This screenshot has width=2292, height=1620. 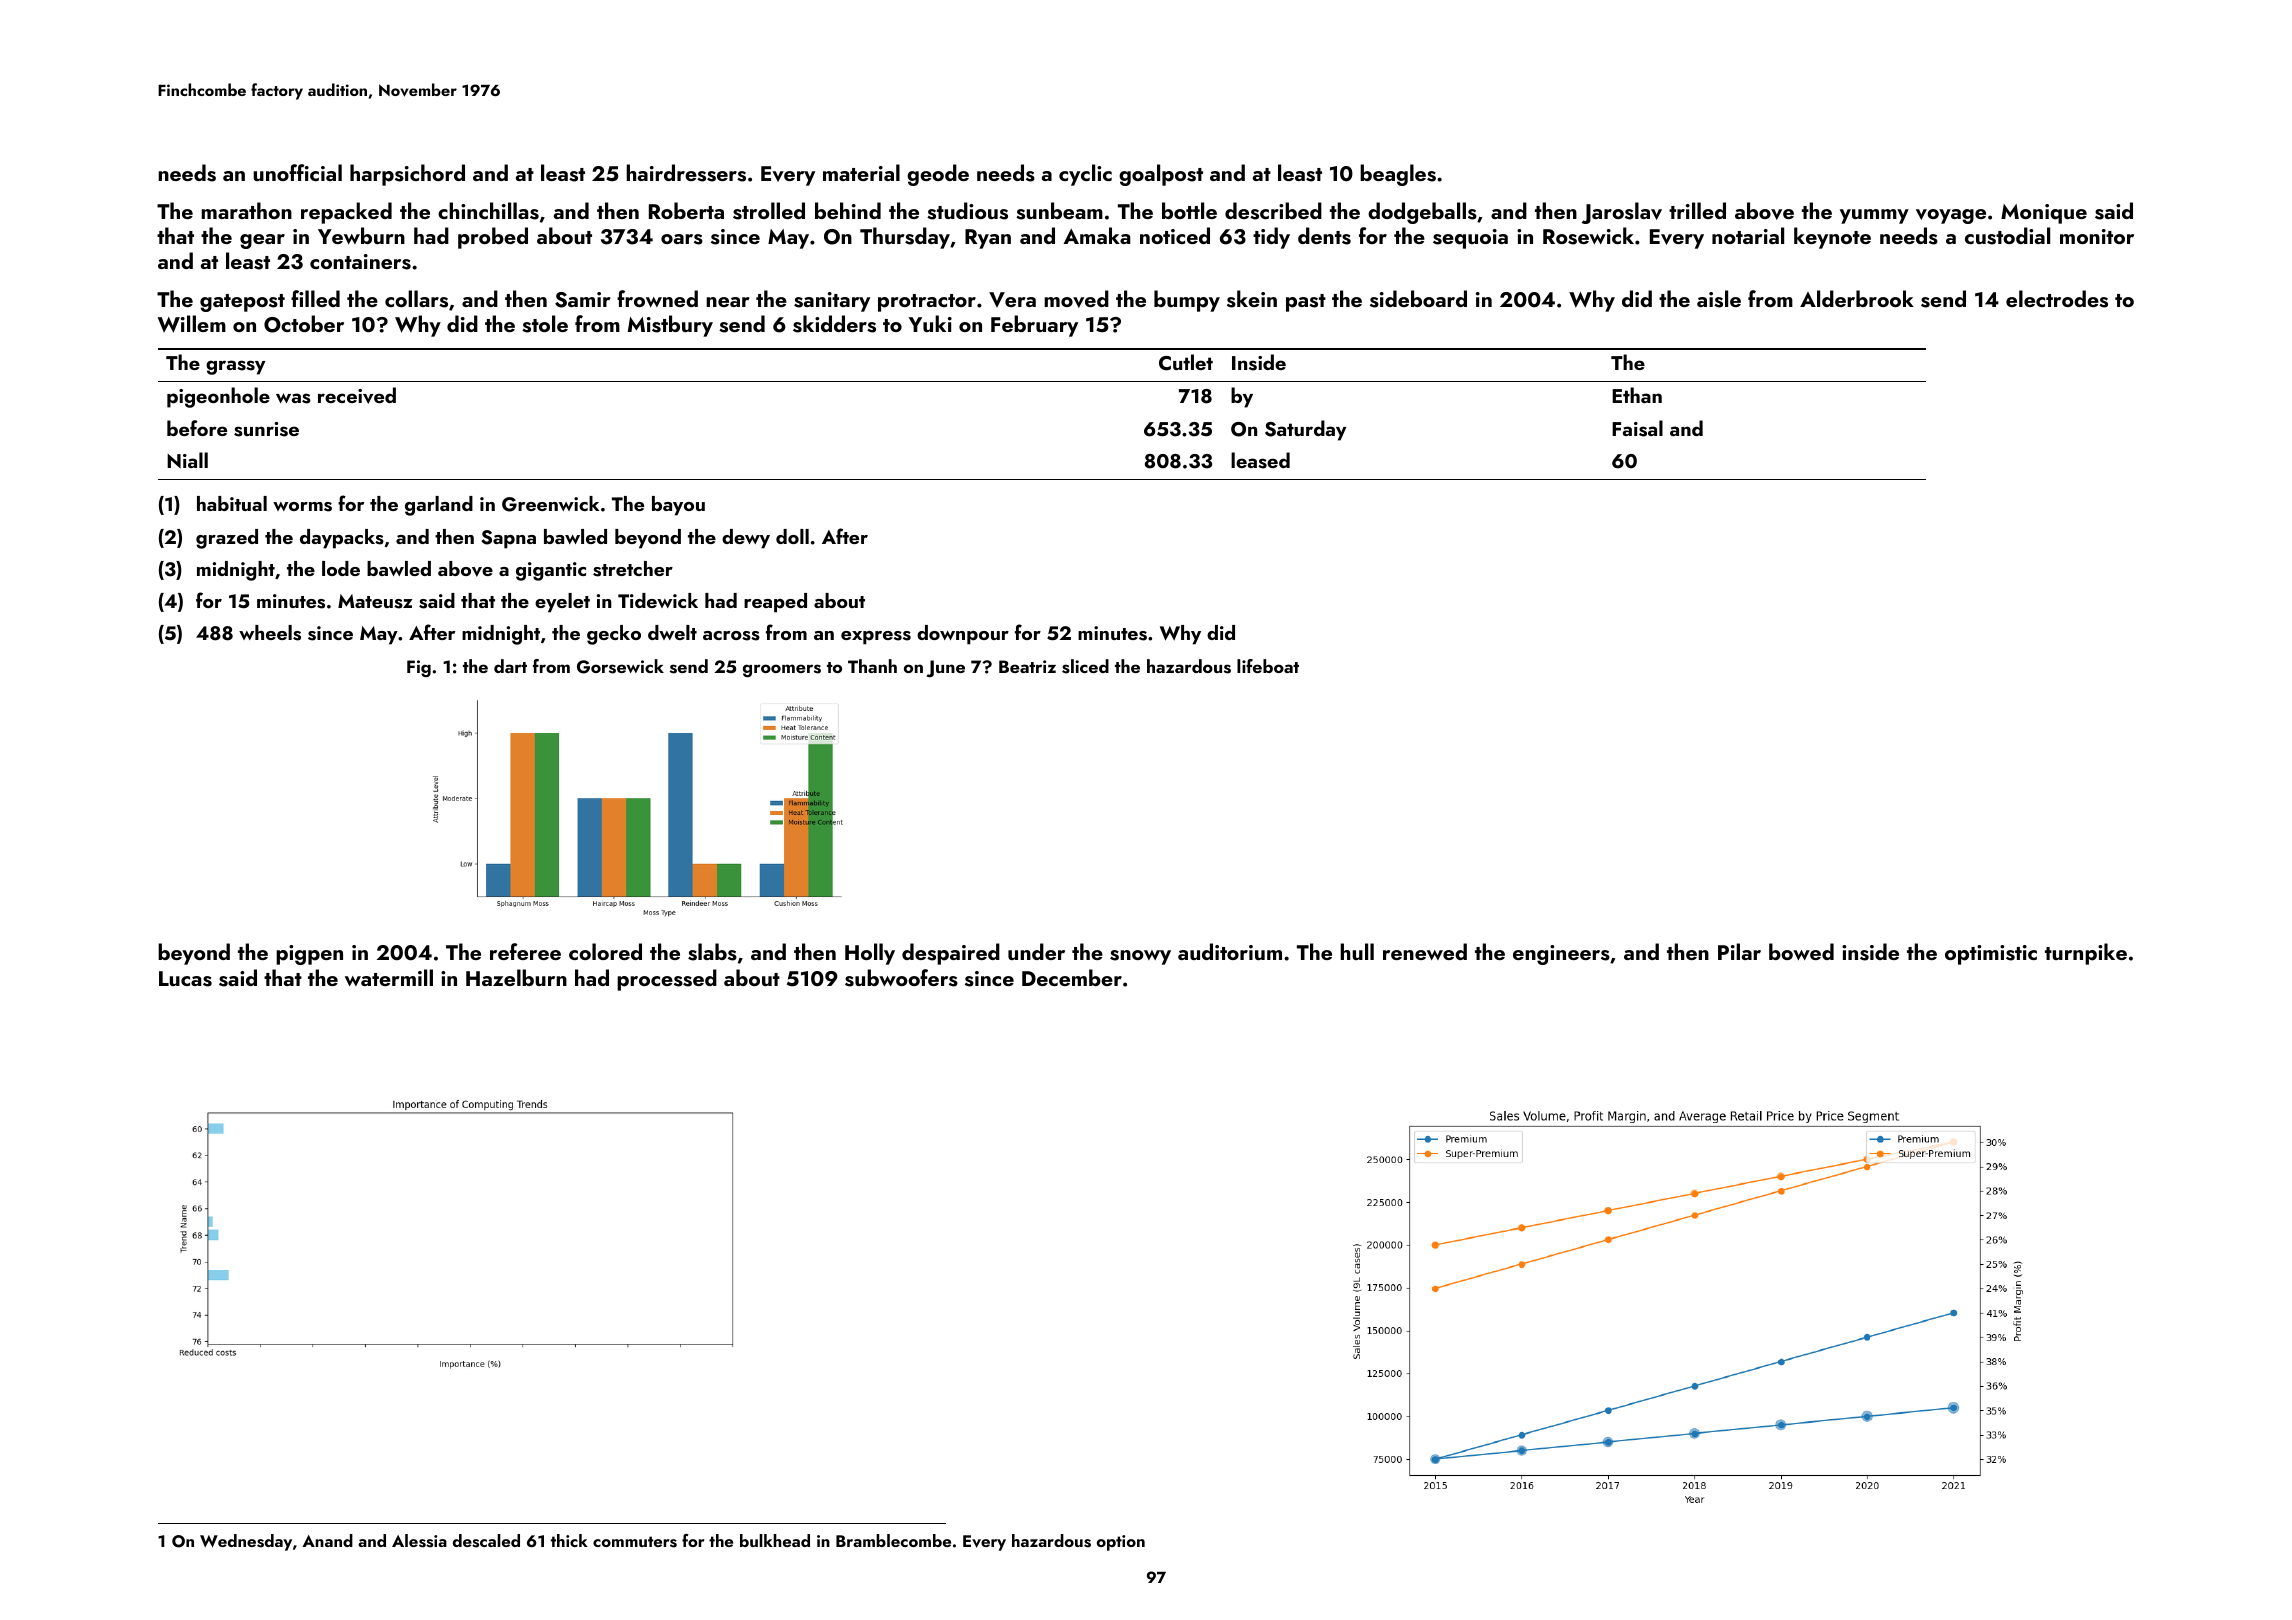 I want to click on dart, so click(x=510, y=666).
